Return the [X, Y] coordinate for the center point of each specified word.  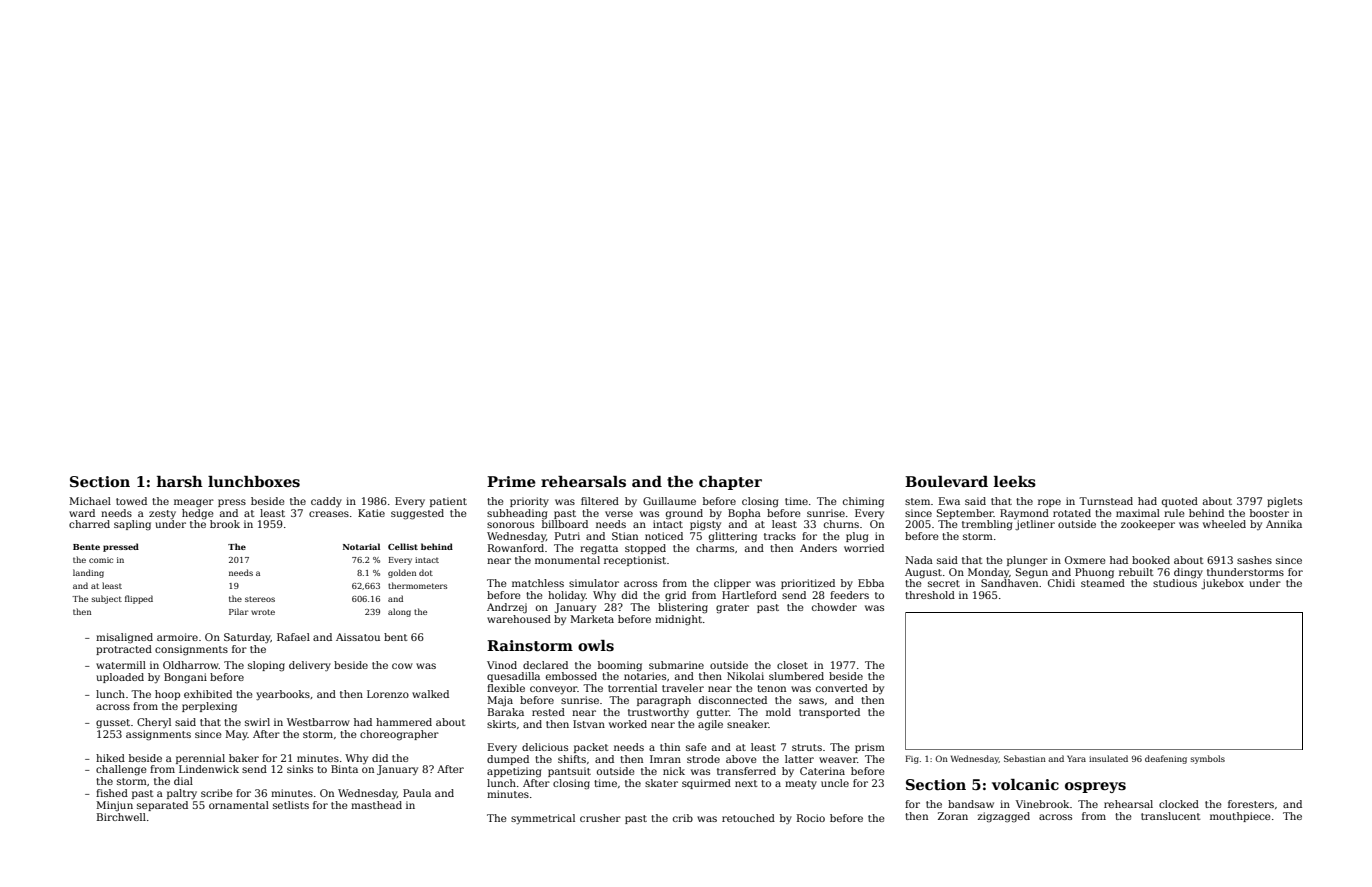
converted [842, 688]
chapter [730, 483]
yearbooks [283, 695]
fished [112, 793]
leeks [1015, 482]
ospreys [1095, 787]
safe [696, 747]
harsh [180, 481]
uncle [835, 783]
